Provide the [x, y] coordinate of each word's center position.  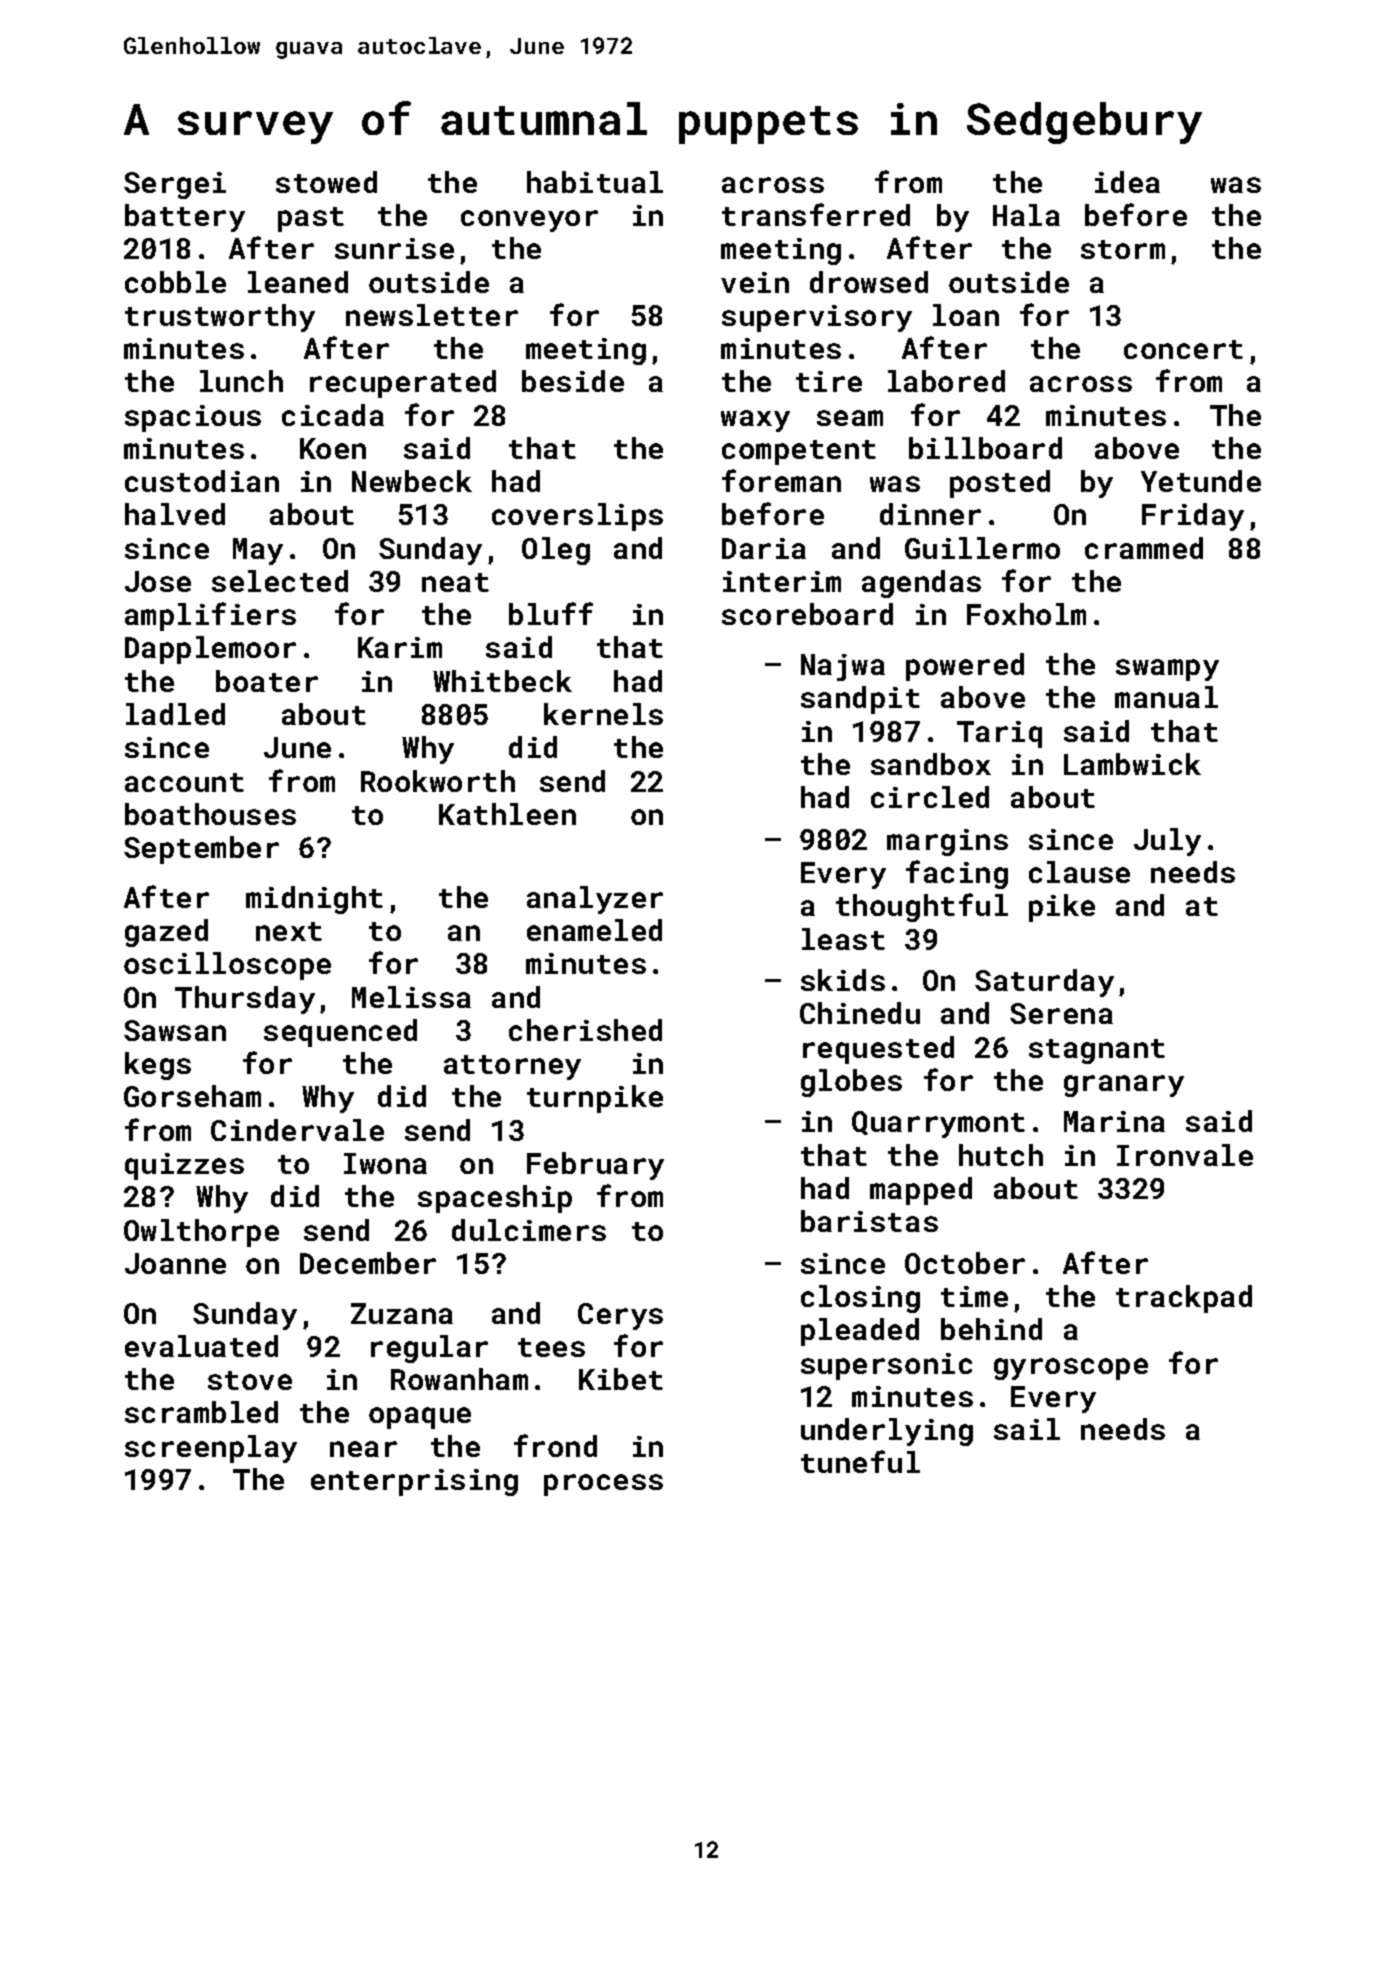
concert [1183, 349]
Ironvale [1185, 1155]
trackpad [1184, 1299]
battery [185, 218]
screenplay [211, 1449]
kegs [158, 1066]
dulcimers [529, 1230]
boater [267, 681]
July [1167, 842]
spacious [193, 418]
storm [1123, 249]
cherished [585, 1030]
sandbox [931, 764]
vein [755, 282]
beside [573, 381]
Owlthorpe [201, 1233]
